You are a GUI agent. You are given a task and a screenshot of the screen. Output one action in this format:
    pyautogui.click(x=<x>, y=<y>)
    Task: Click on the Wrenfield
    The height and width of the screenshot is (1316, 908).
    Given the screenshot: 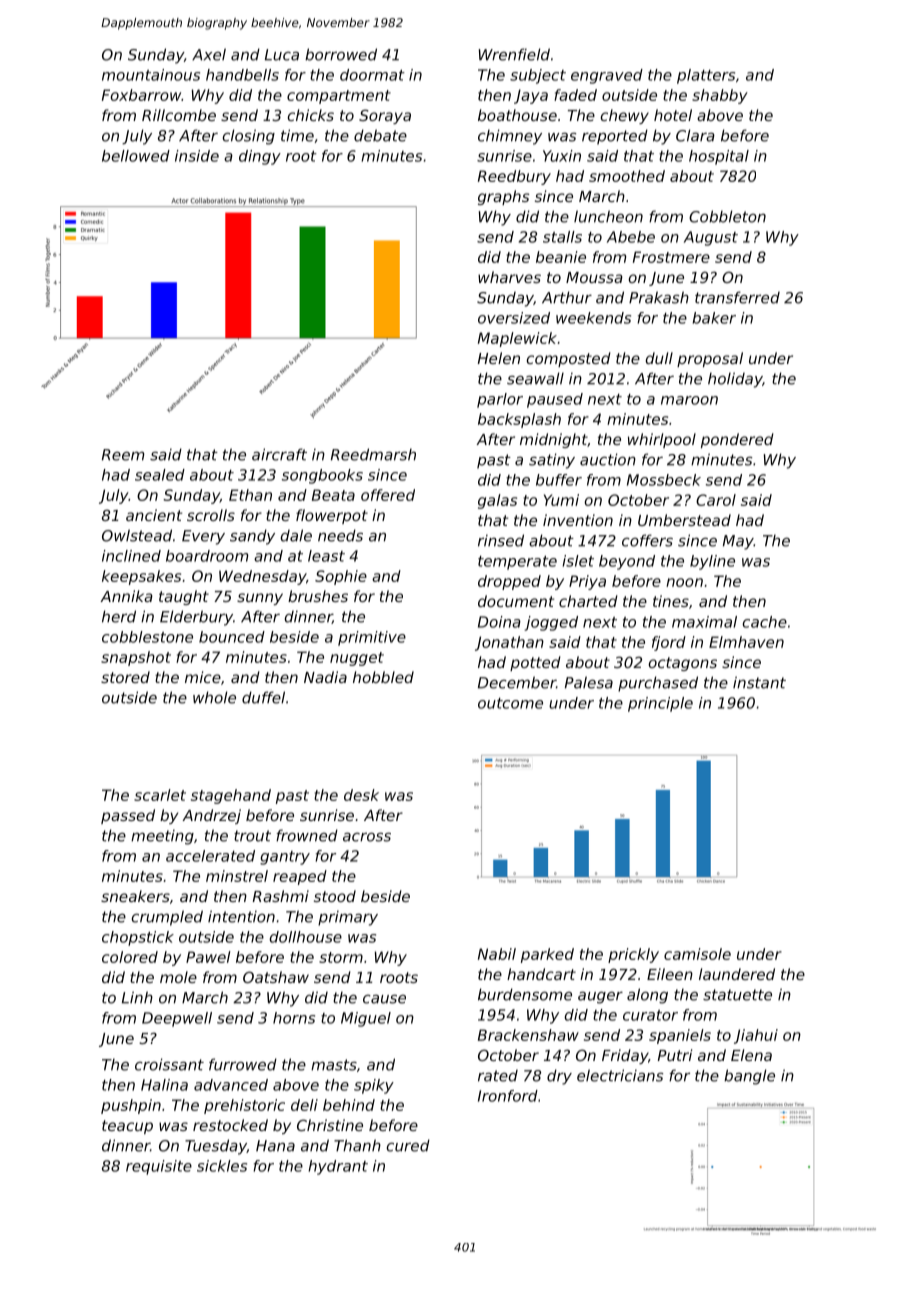 What is the action you would take?
    pyautogui.click(x=514, y=54)
